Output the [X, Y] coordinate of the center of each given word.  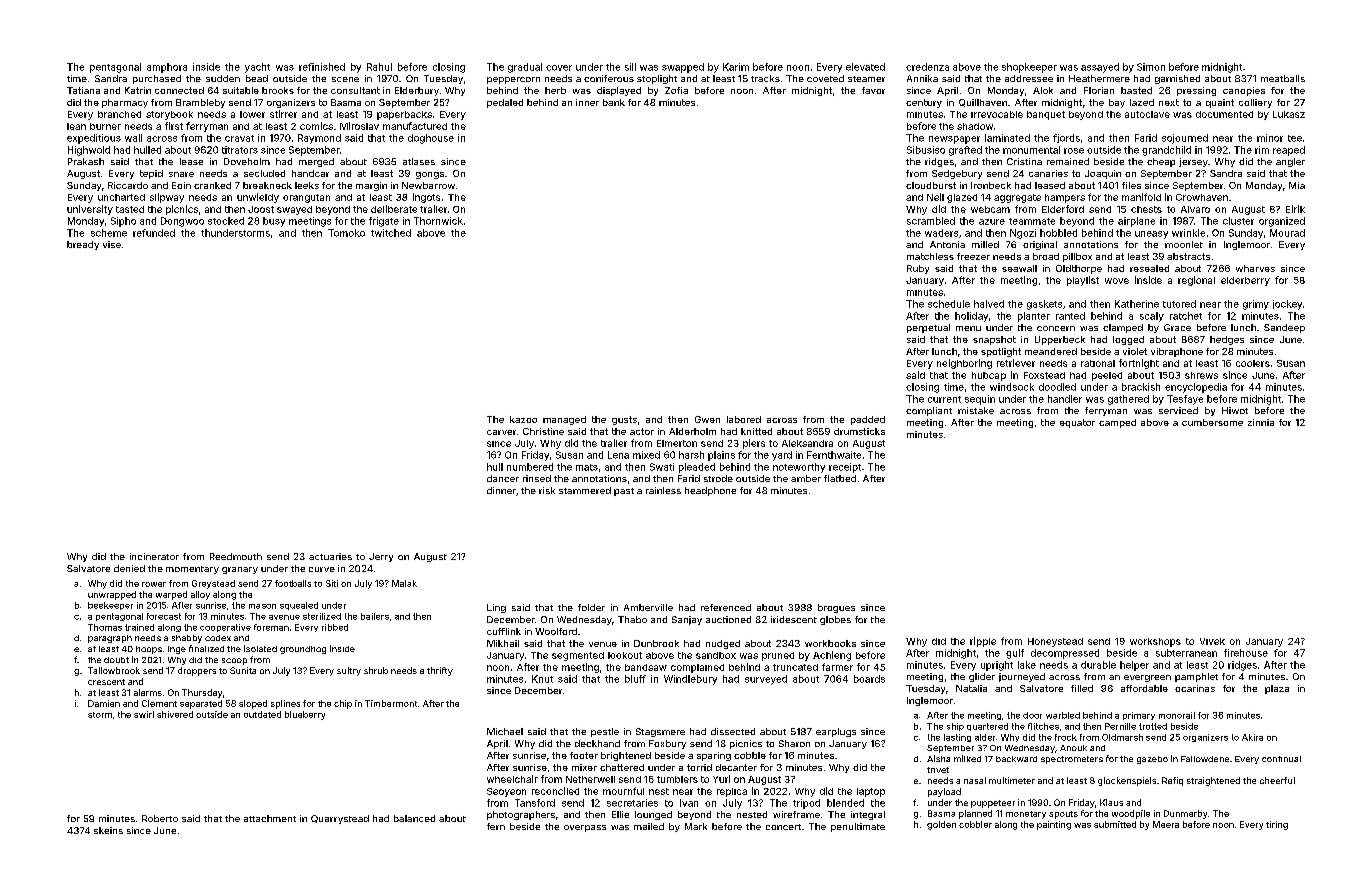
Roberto [160, 818]
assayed [1100, 68]
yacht [257, 68]
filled [1082, 688]
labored [744, 419]
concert [783, 827]
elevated [865, 67]
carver [501, 432]
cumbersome [1212, 422]
